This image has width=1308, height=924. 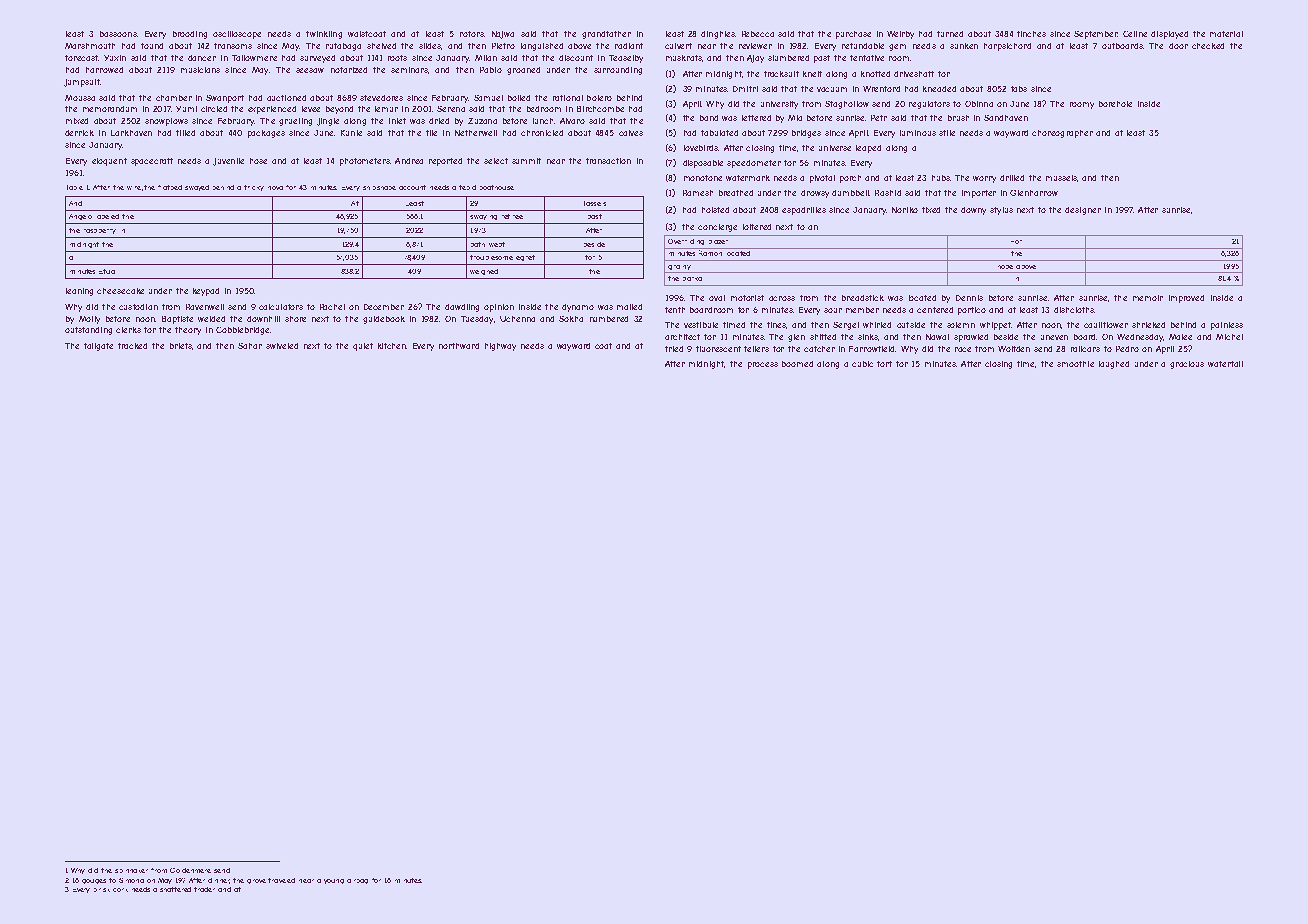 What do you see at coordinates (256, 881) in the image?
I see `grove` at bounding box center [256, 881].
